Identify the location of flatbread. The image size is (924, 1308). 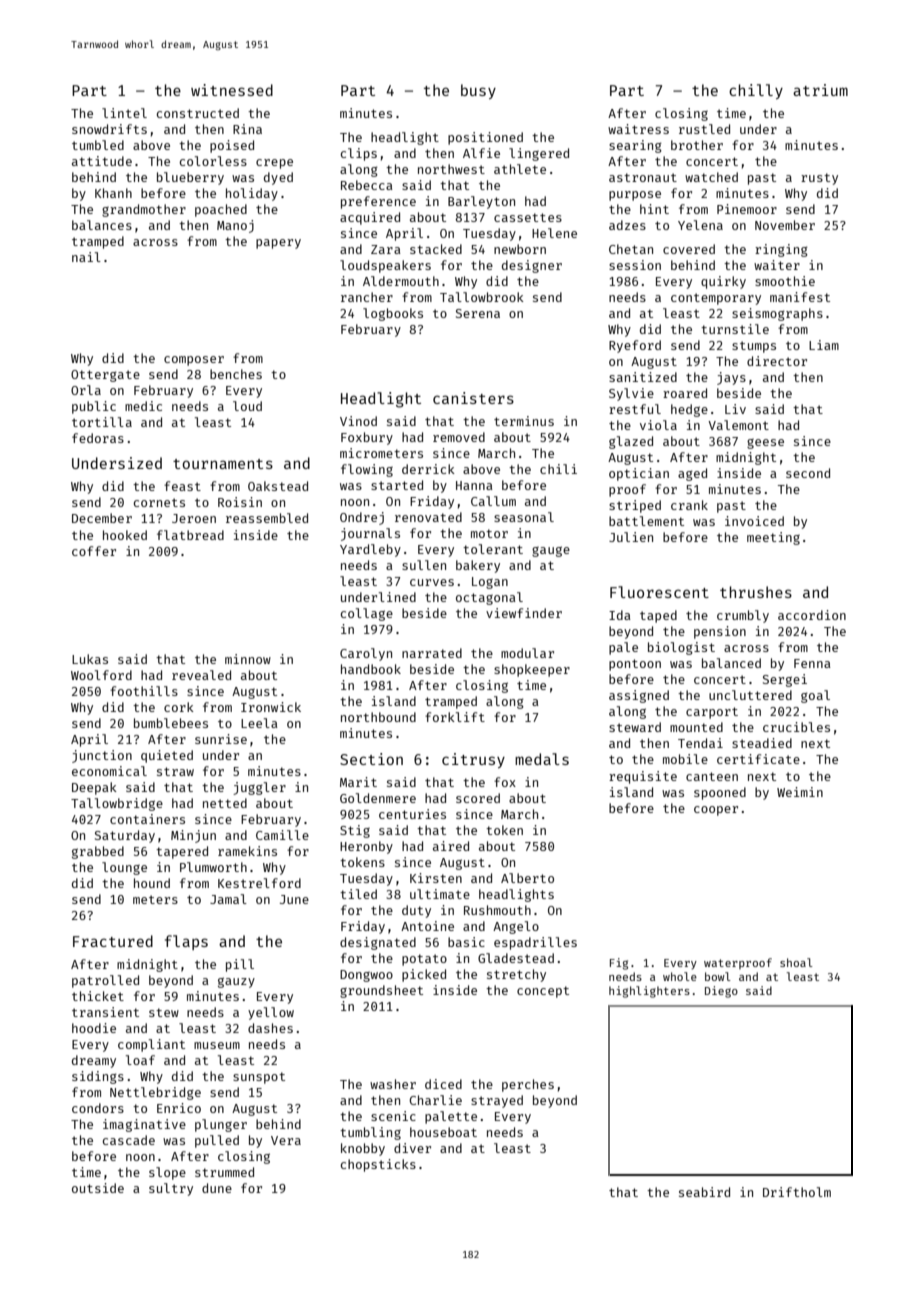
(190, 535).
